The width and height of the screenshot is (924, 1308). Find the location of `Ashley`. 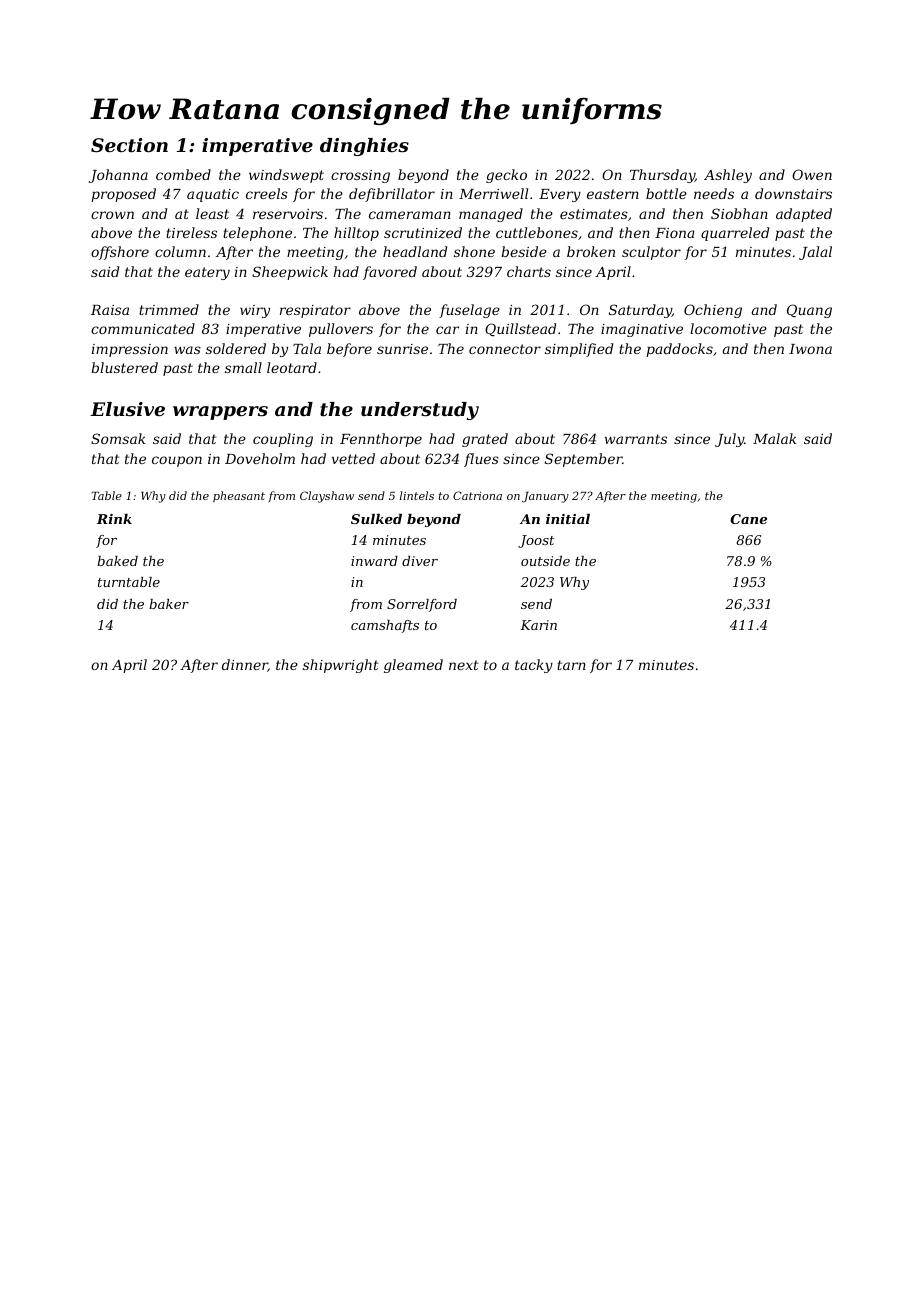

Ashley is located at coordinates (728, 176).
